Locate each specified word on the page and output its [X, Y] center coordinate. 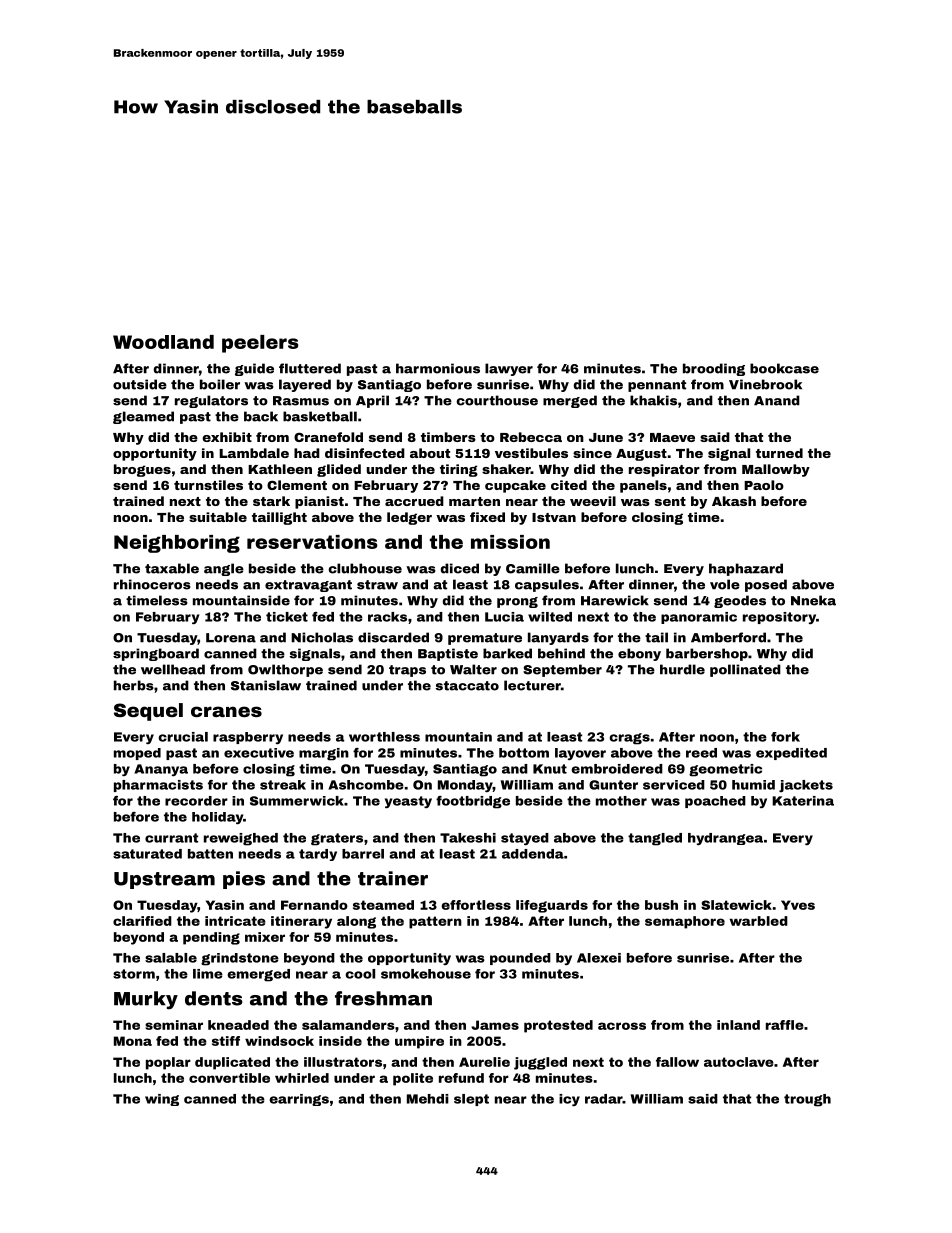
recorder [196, 801]
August [641, 455]
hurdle [682, 669]
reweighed [241, 839]
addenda [533, 854]
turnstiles [208, 485]
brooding [714, 369]
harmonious [438, 368]
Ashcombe [366, 785]
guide [254, 369]
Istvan [554, 517]
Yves [798, 905]
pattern [435, 922]
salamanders [348, 1025]
